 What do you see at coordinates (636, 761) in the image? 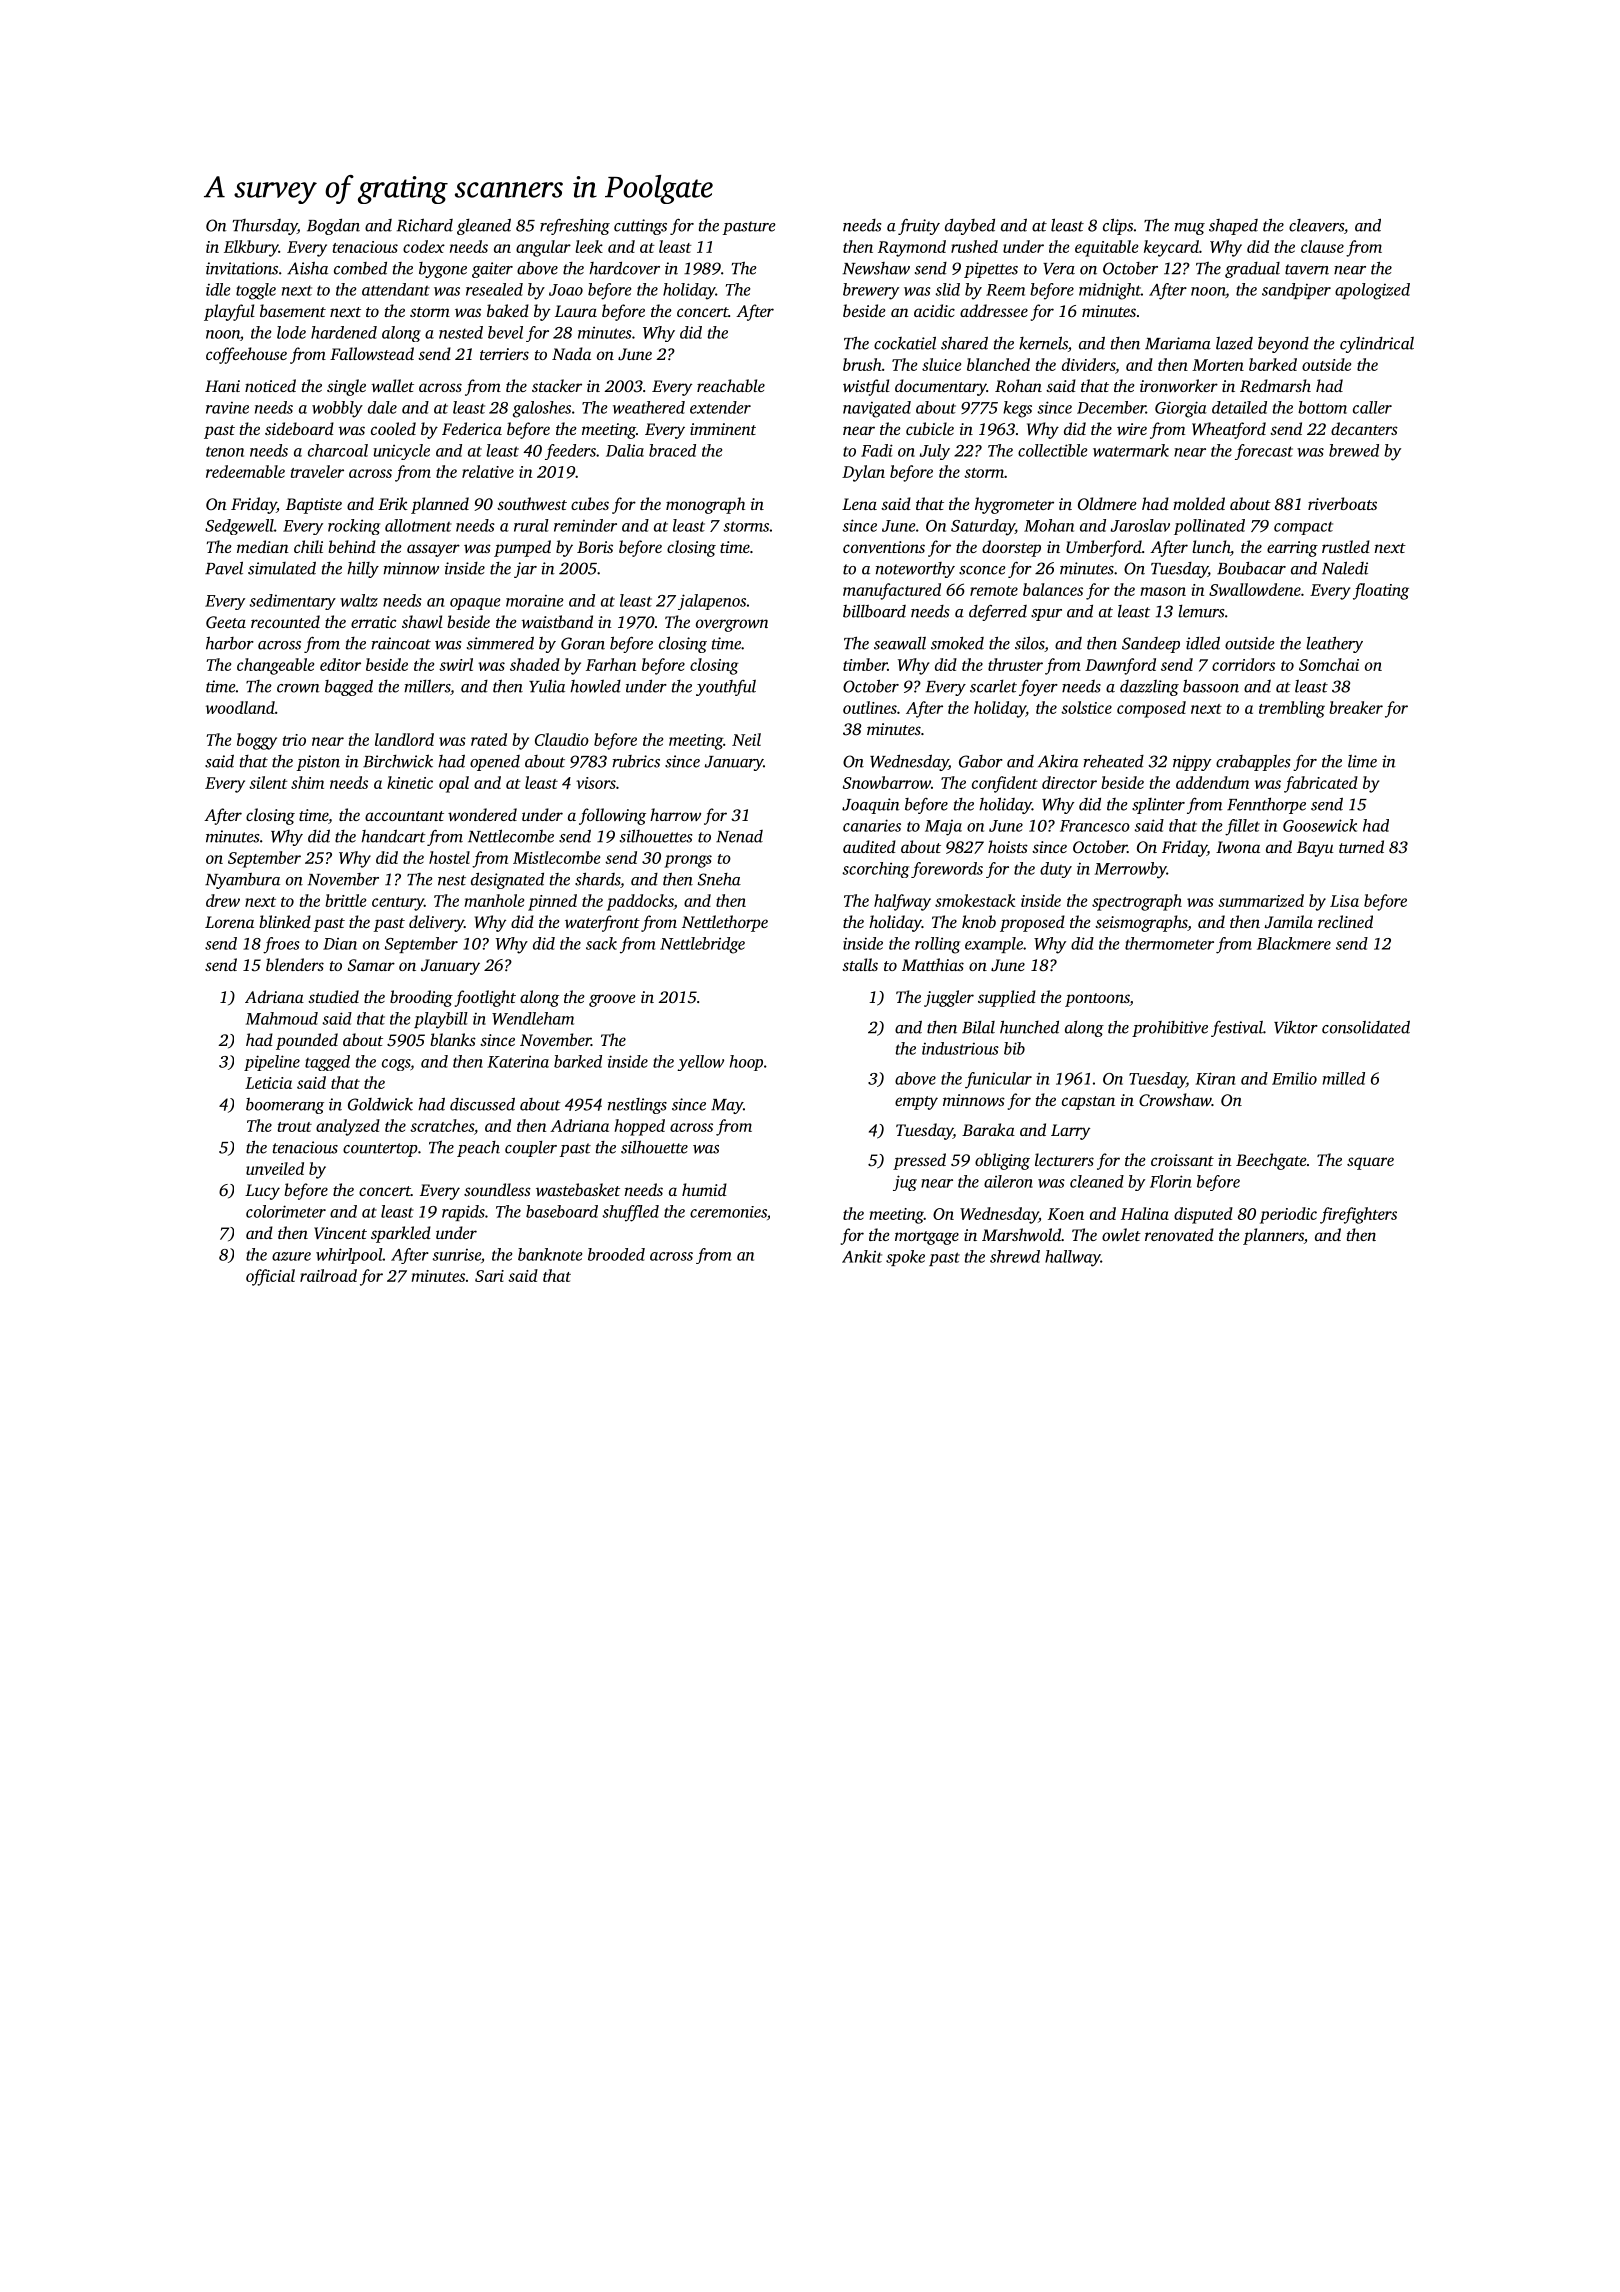
I see `rubrics` at bounding box center [636, 761].
